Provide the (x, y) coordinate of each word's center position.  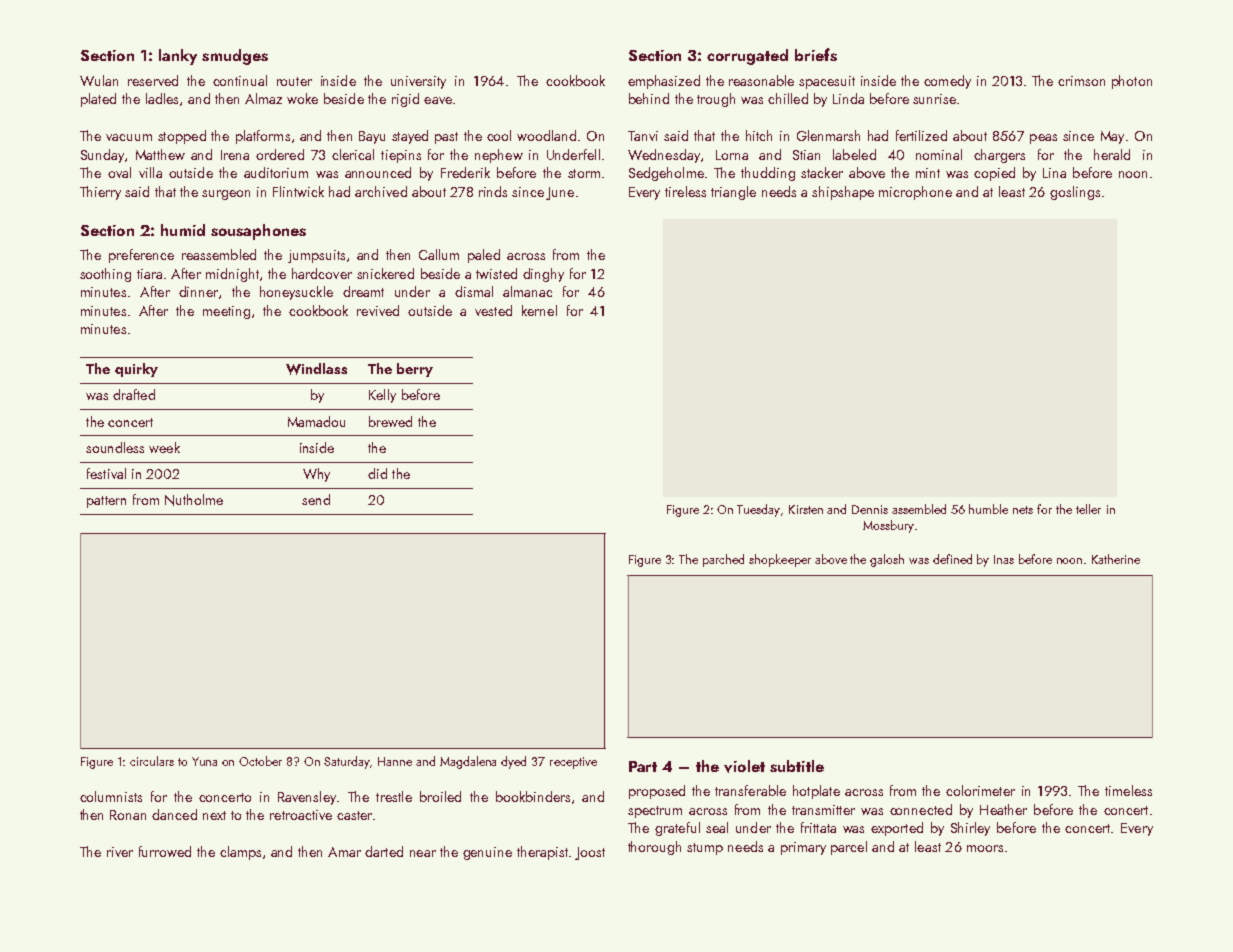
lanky (178, 57)
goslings (1075, 193)
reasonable (761, 80)
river (120, 852)
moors (985, 848)
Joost (590, 853)
